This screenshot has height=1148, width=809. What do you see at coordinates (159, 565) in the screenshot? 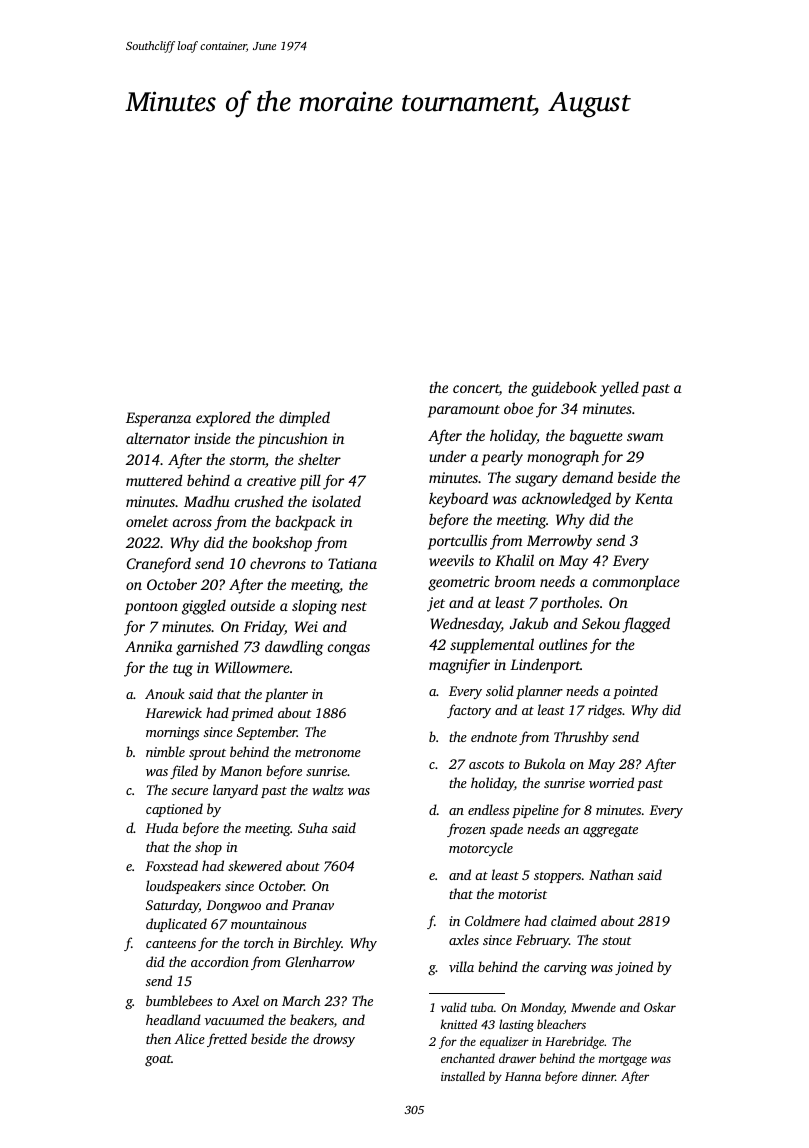
I see `Craneford` at bounding box center [159, 565].
